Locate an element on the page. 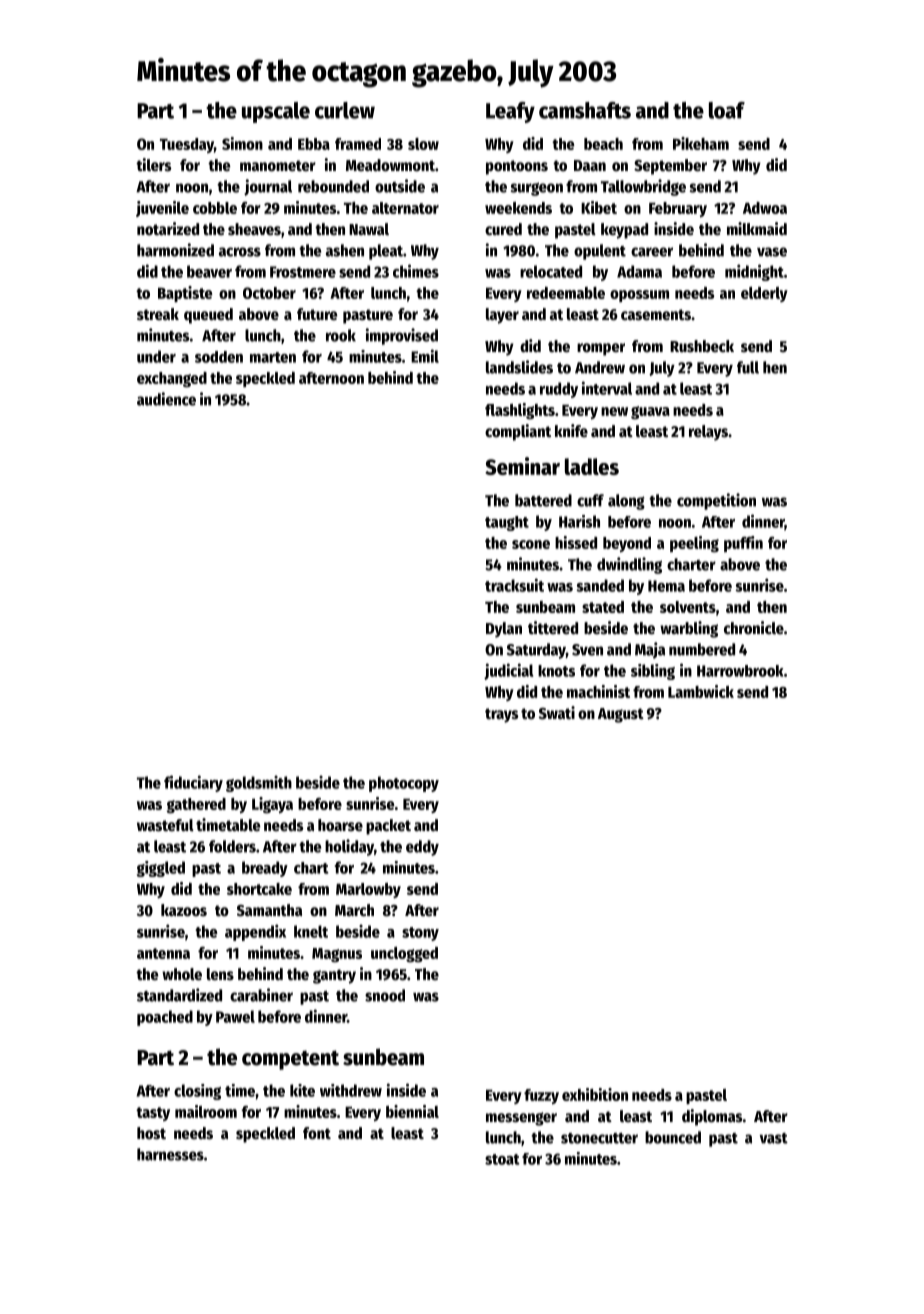  under is located at coordinates (156, 356).
